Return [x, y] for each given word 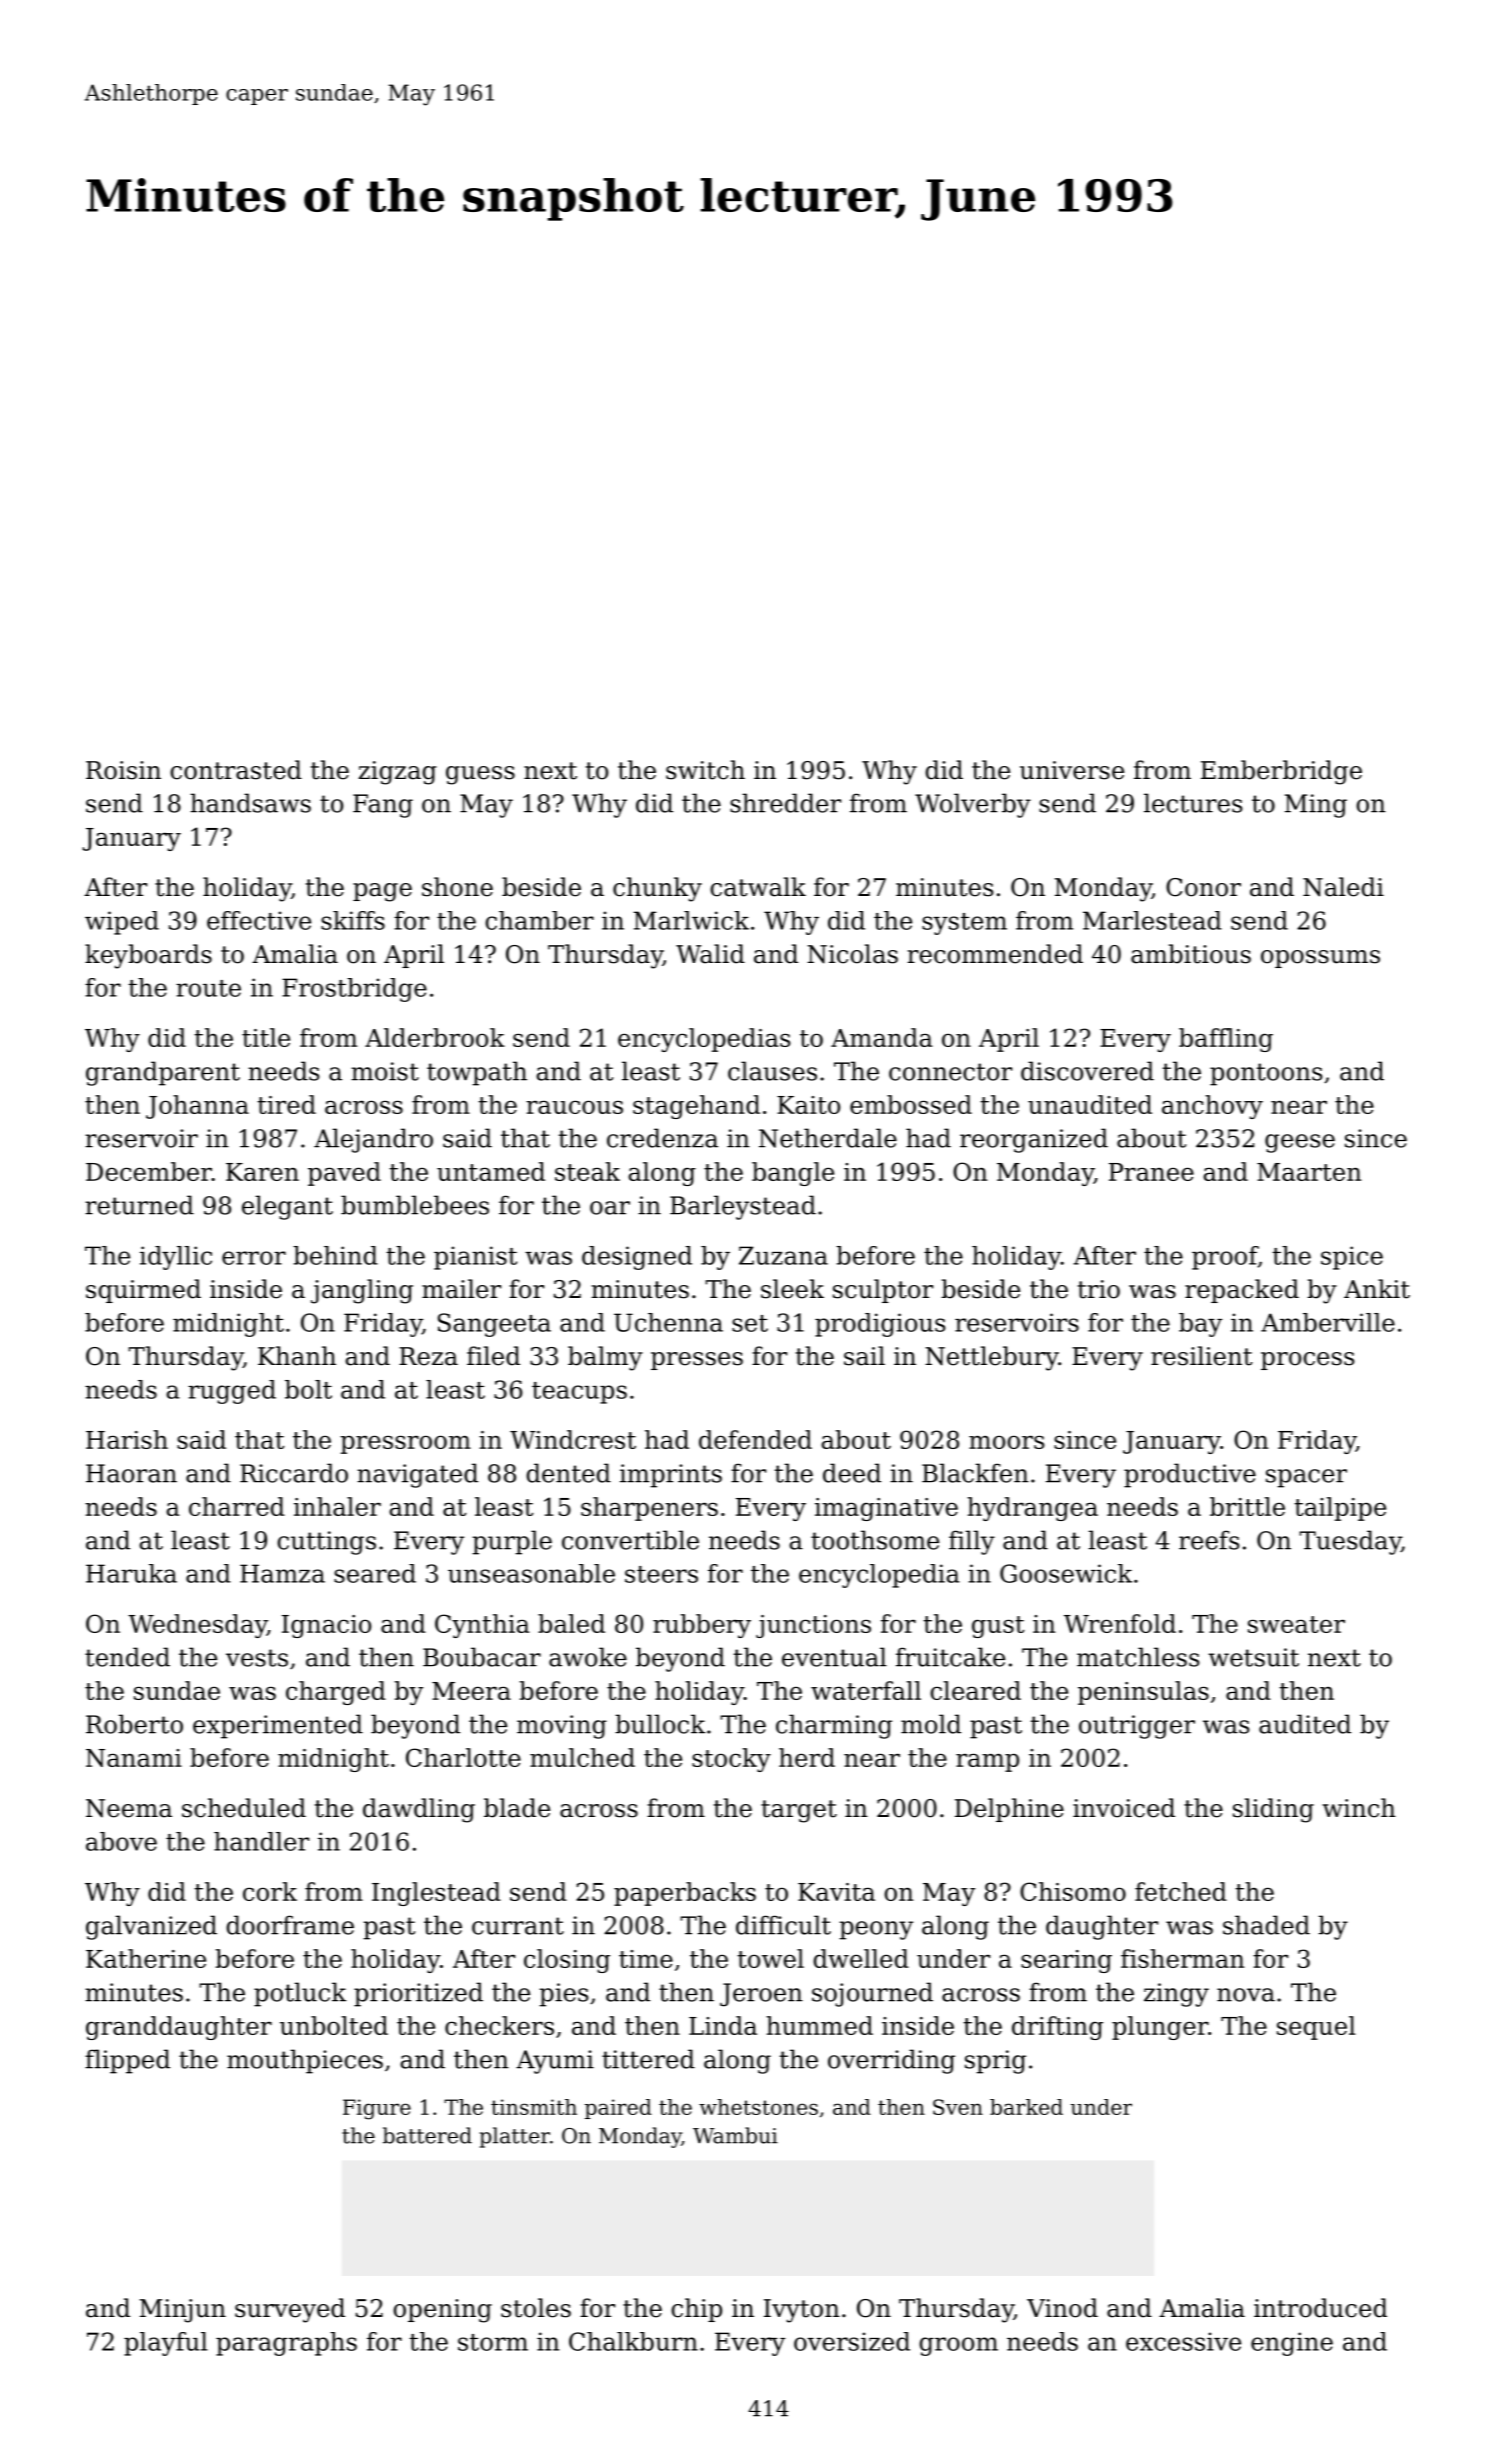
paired [618, 2109]
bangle [793, 1174]
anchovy [1212, 1107]
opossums [1320, 959]
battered [427, 2135]
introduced [1320, 2308]
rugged [232, 1392]
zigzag [397, 773]
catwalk [758, 887]
